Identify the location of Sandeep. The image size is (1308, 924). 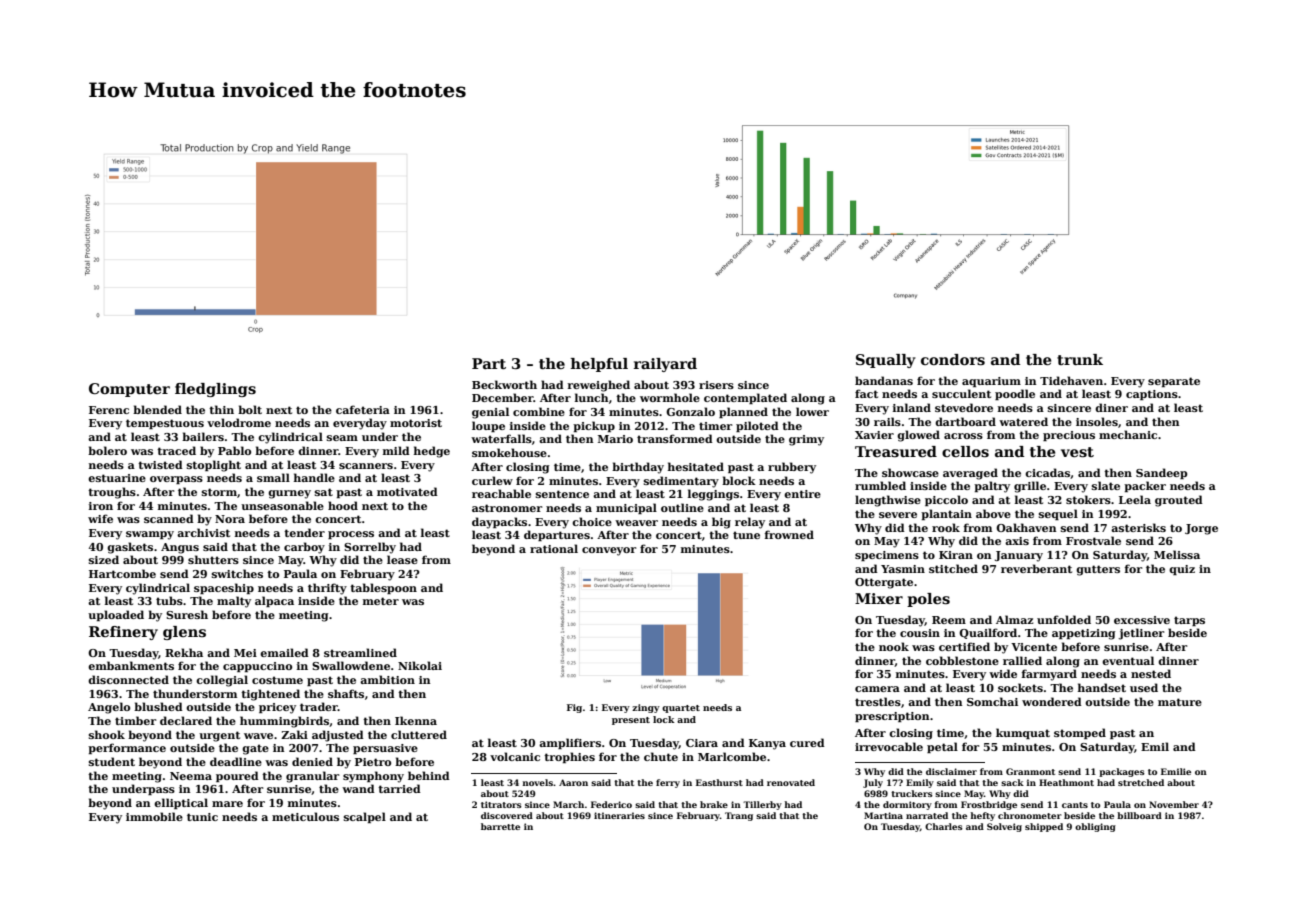
(1161, 473).
